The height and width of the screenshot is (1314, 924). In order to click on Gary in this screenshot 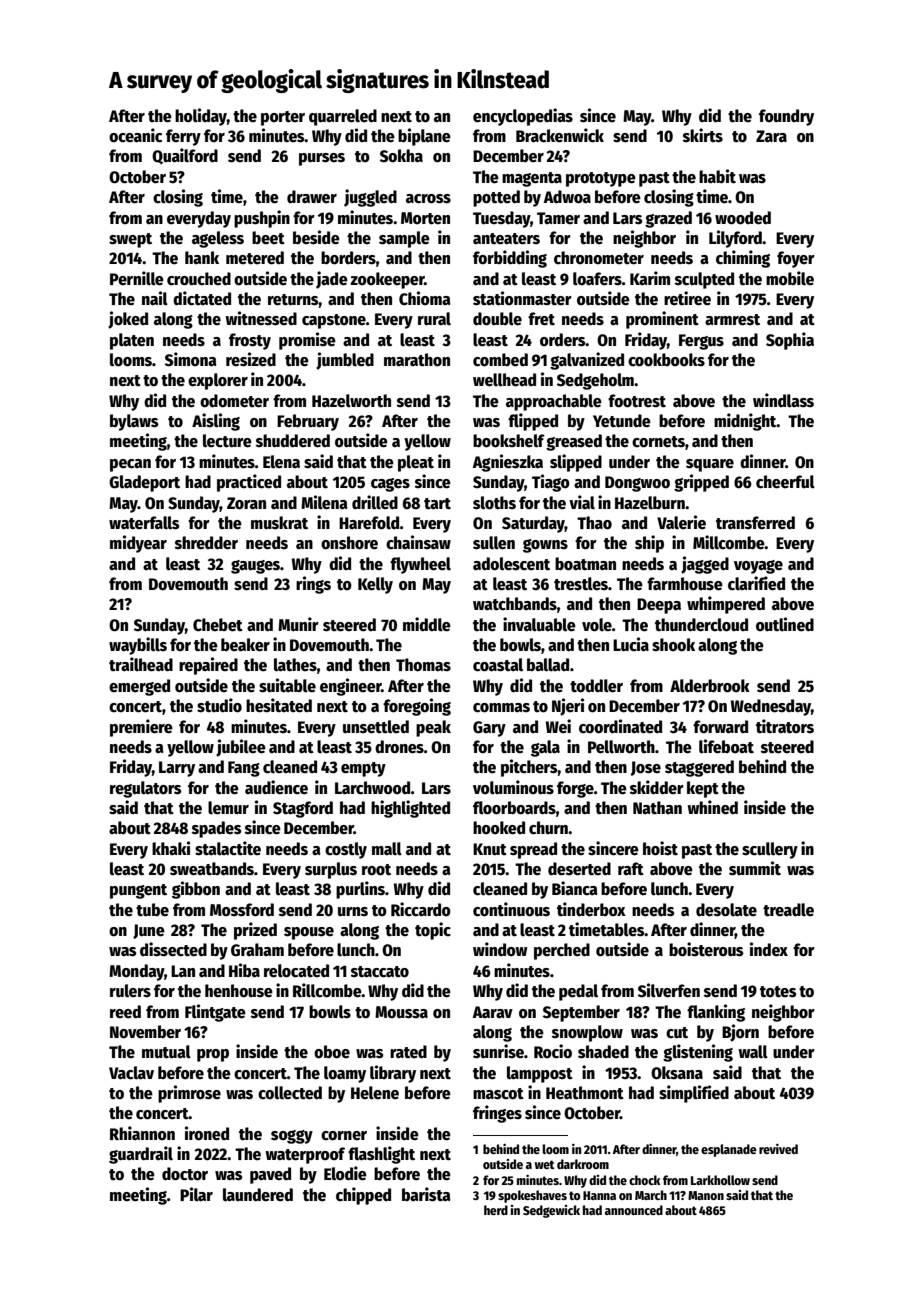, I will do `click(489, 729)`.
